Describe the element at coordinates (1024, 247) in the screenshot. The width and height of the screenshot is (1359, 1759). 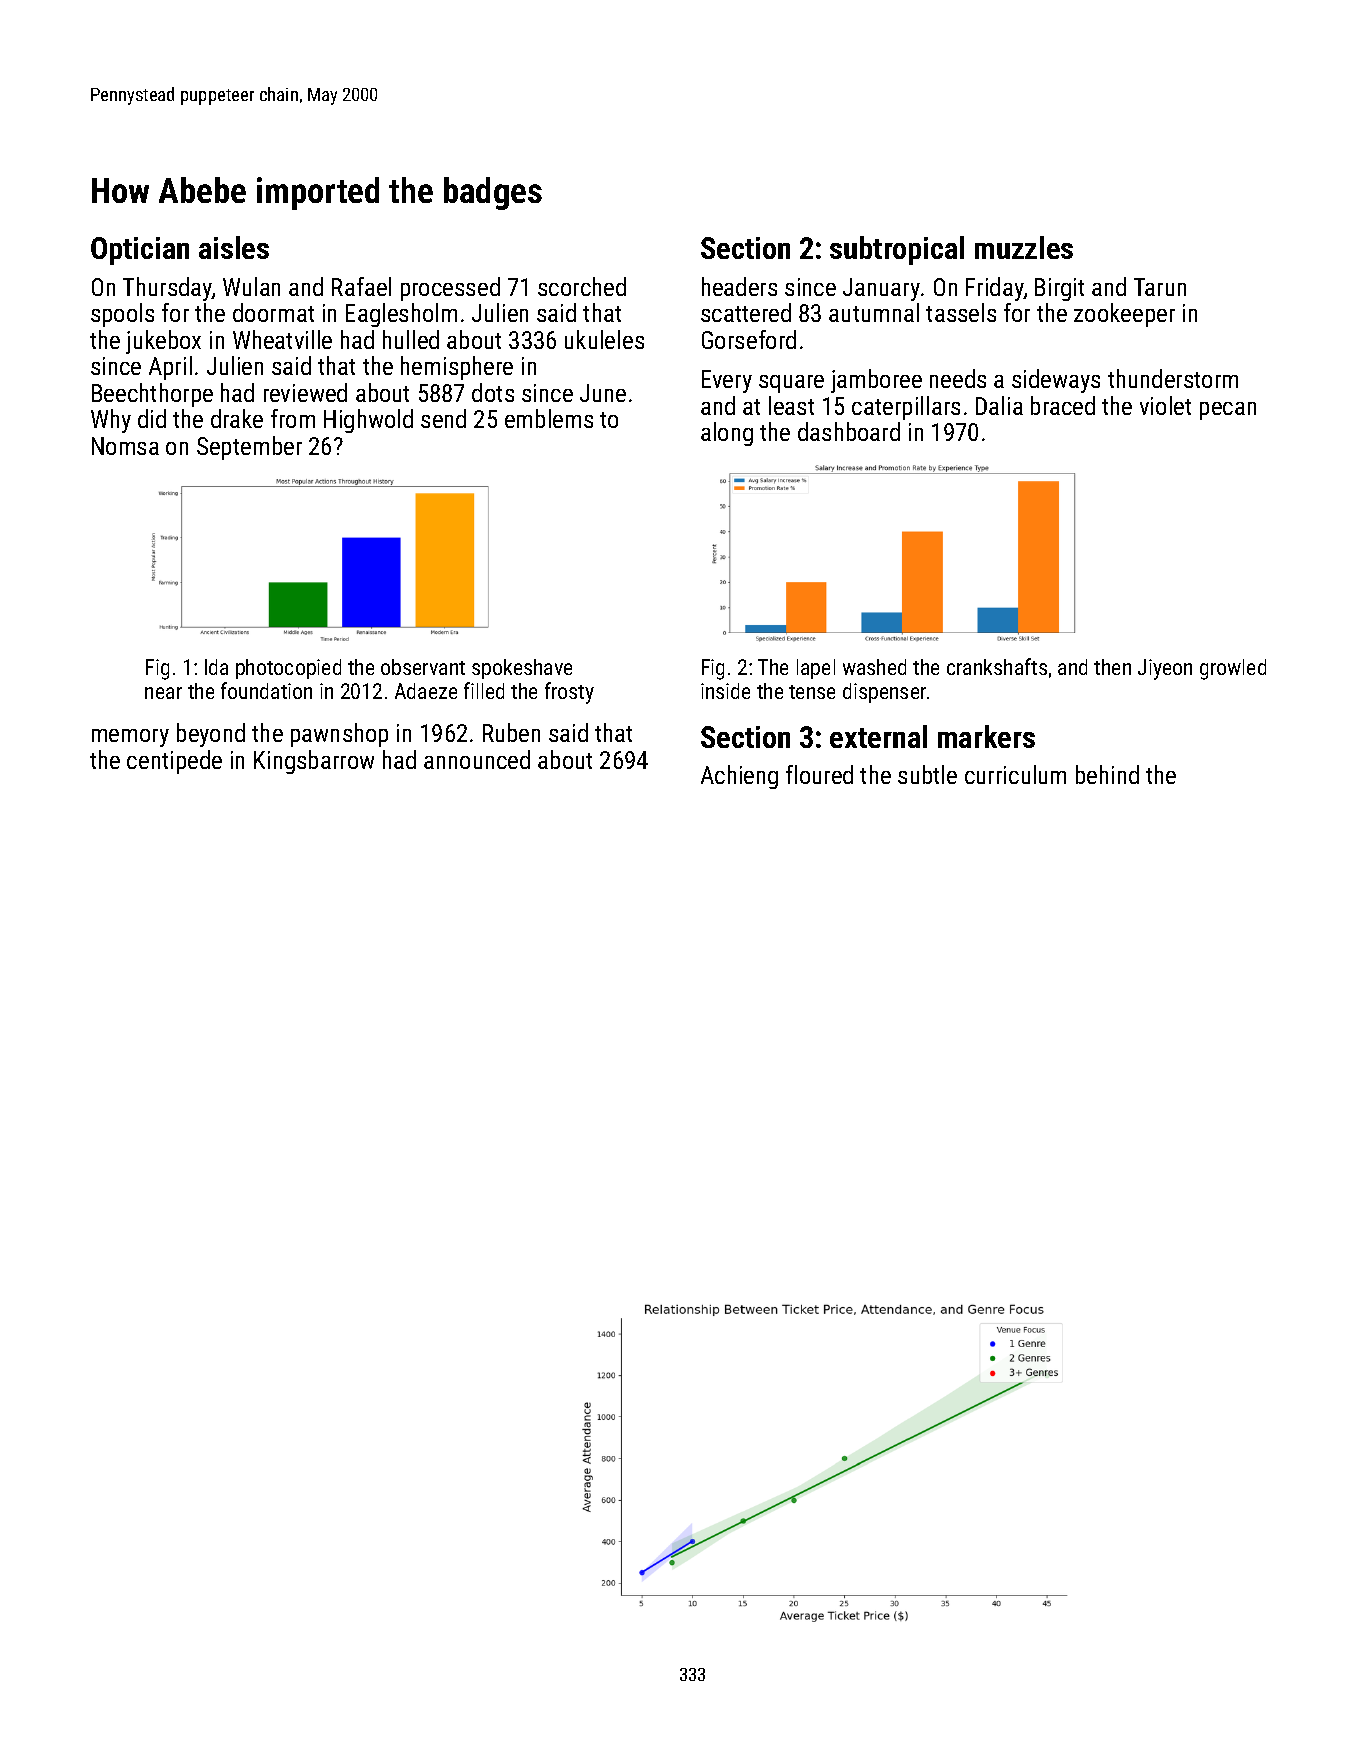
I see `muzzles` at that location.
